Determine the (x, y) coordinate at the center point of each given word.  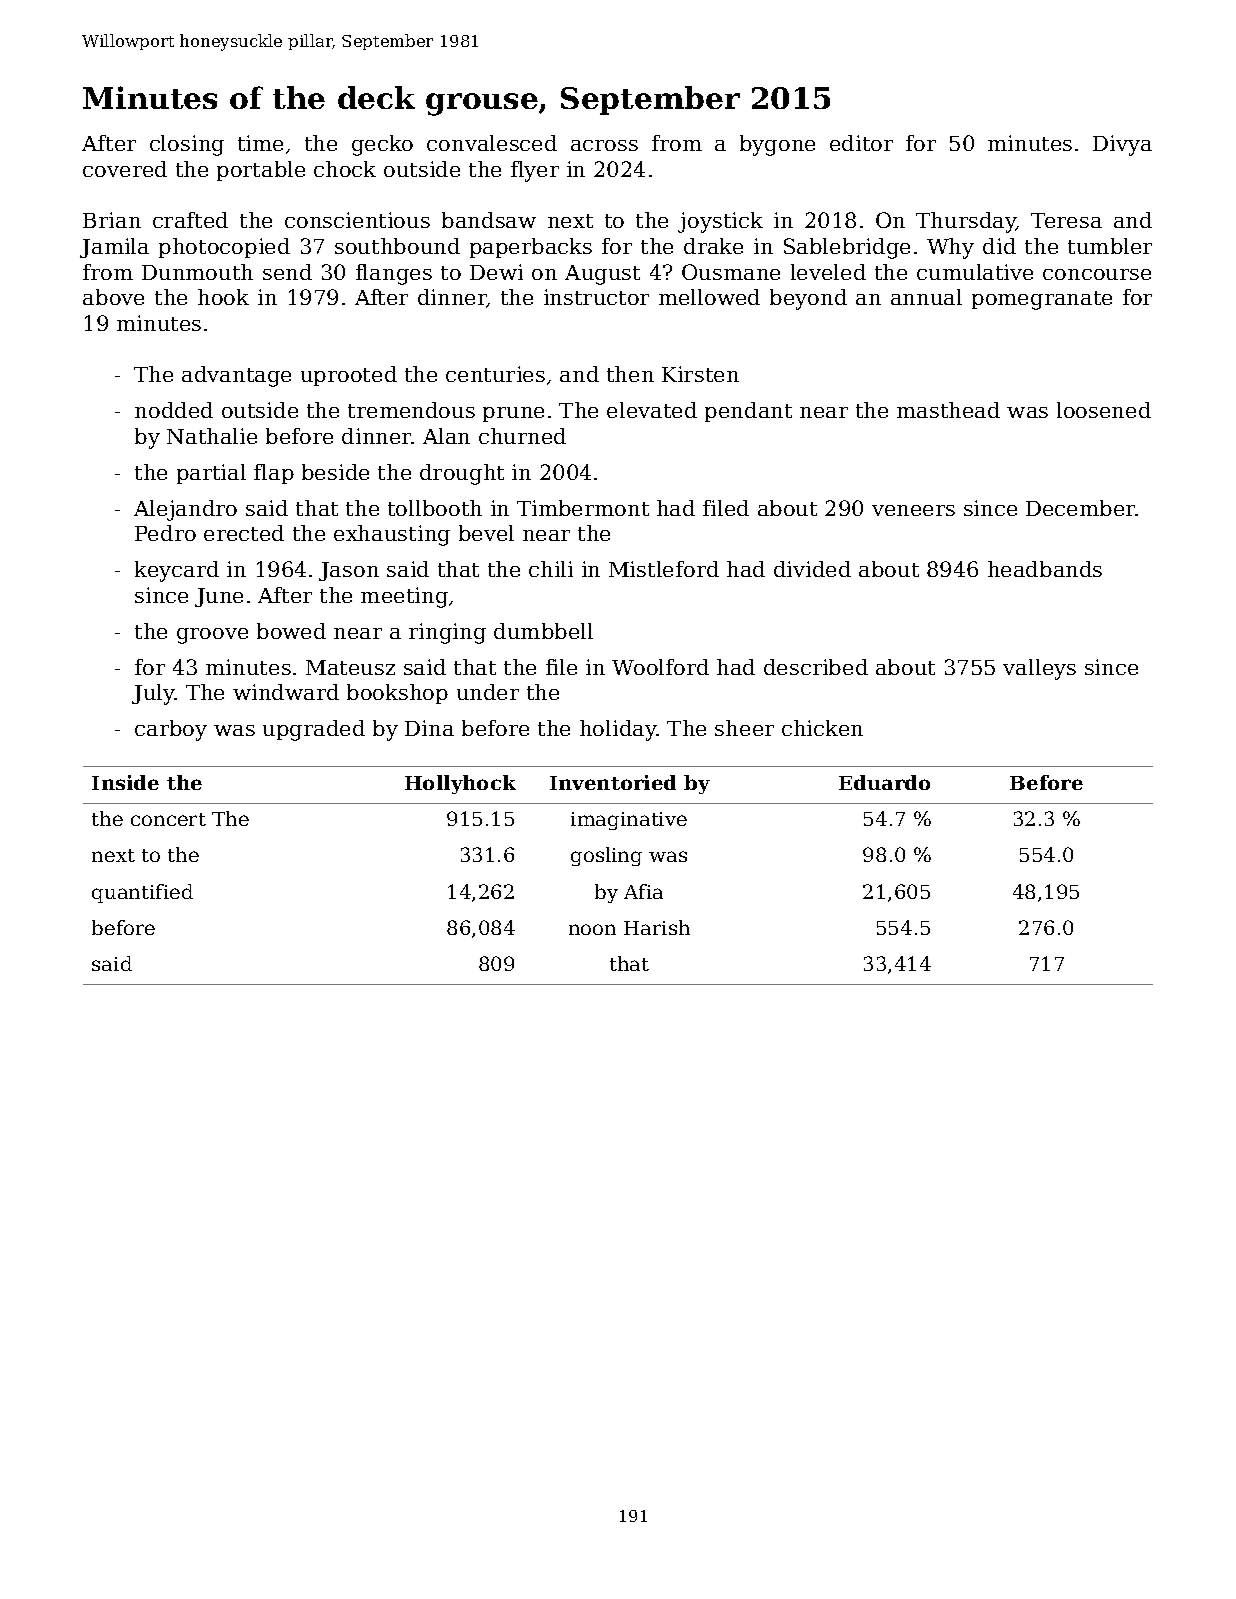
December (1081, 508)
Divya (1122, 145)
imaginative (629, 821)
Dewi (496, 272)
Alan (446, 436)
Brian (112, 220)
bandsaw (489, 220)
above (113, 297)
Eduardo (884, 782)
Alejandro (185, 510)
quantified (142, 893)
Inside (125, 782)
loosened (1104, 410)
